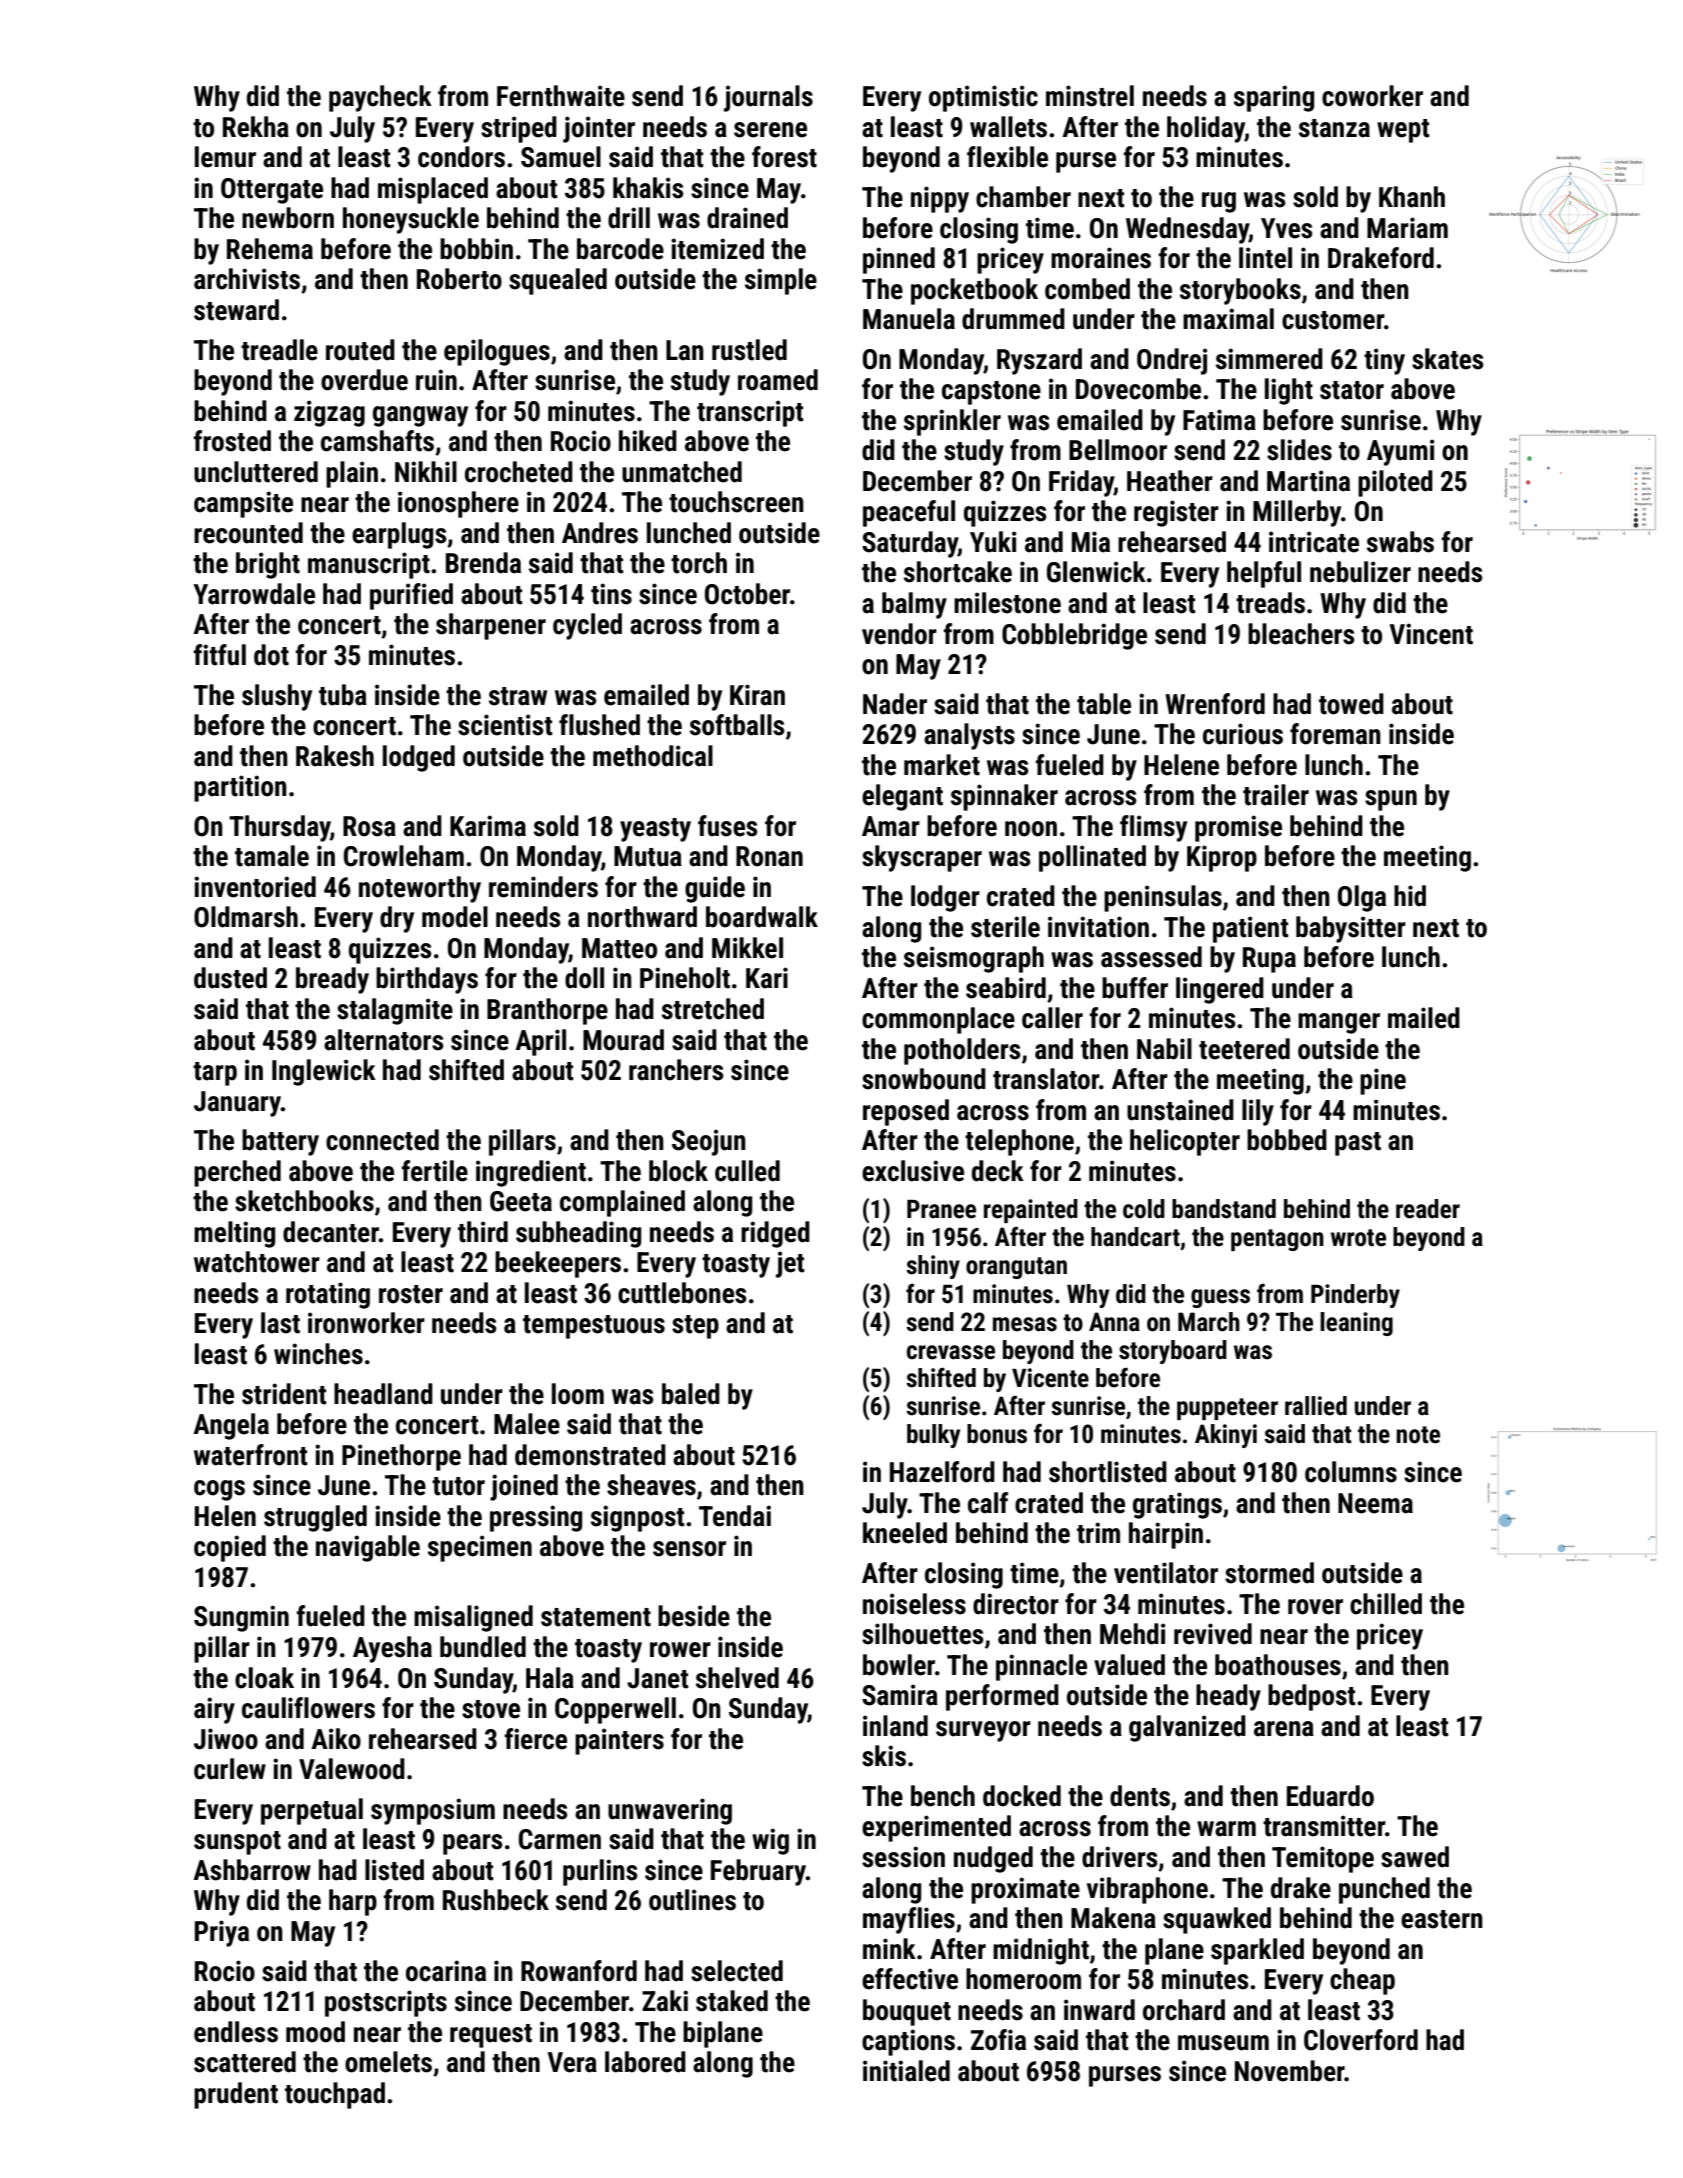 This page has height=2178, width=1683. What do you see at coordinates (237, 1173) in the page?
I see `perched` at bounding box center [237, 1173].
